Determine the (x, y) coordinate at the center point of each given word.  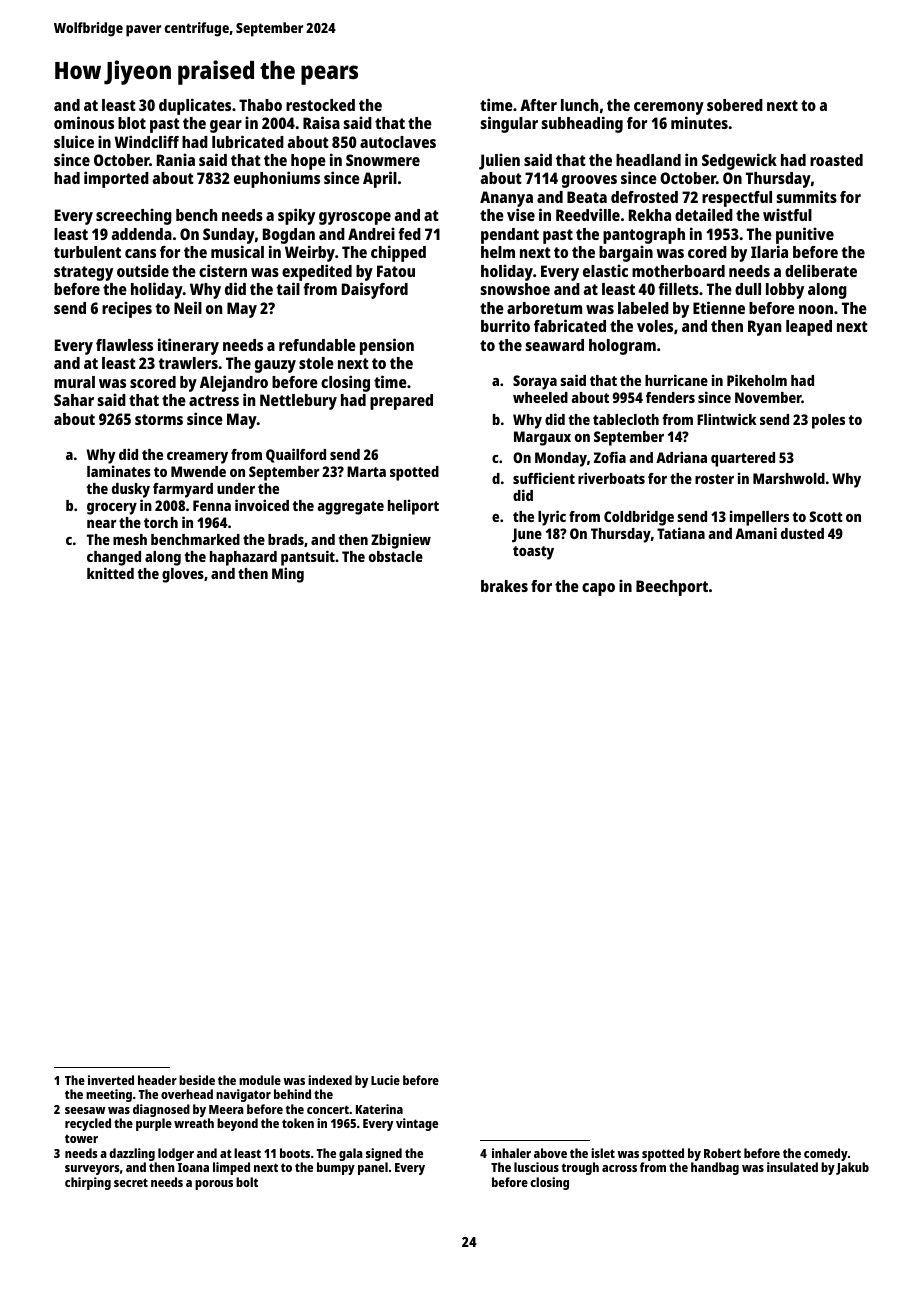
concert (328, 1109)
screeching (134, 216)
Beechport (672, 588)
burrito (505, 325)
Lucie (385, 1080)
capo (598, 589)
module (260, 1080)
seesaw (85, 1110)
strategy (83, 273)
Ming (288, 575)
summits (806, 196)
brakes (504, 586)
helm (498, 252)
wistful (787, 214)
